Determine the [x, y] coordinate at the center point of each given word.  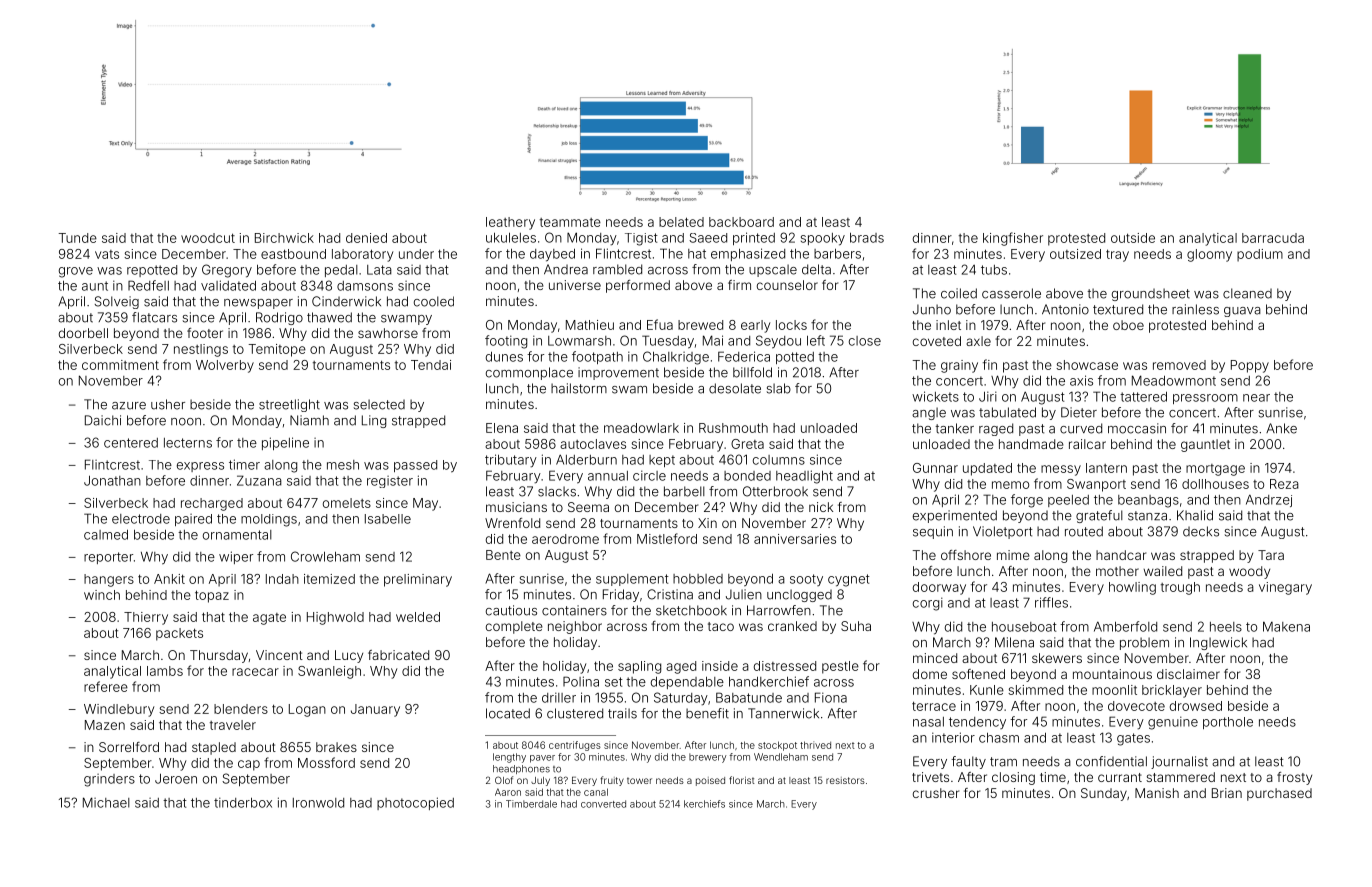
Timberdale [531, 804]
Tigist [641, 239]
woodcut [208, 238]
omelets [347, 503]
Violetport [1002, 532]
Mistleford [667, 538]
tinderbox [243, 802]
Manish [1157, 793]
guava [1242, 312]
